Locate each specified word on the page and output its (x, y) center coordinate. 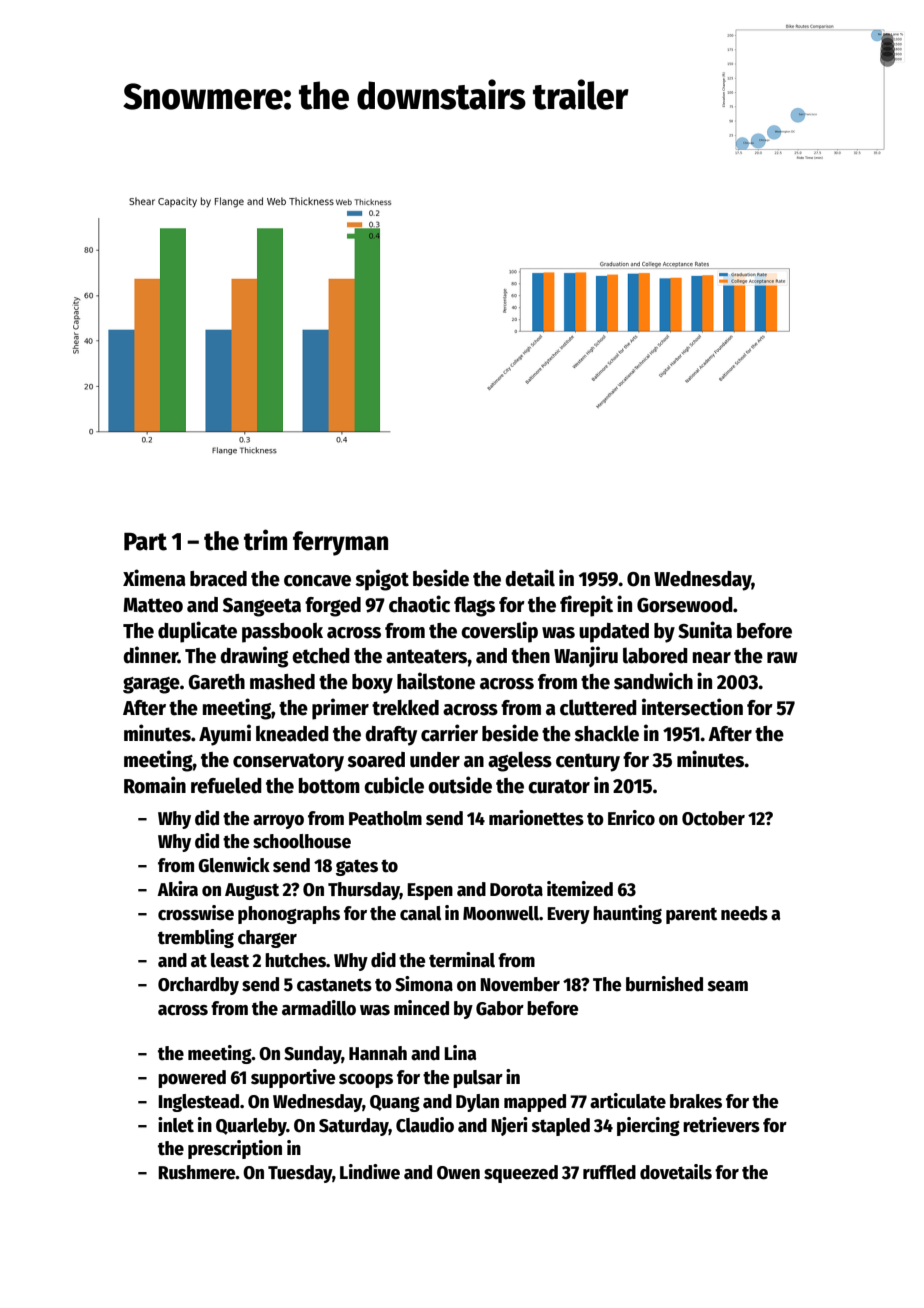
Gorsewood (685, 605)
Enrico (631, 818)
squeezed (521, 1174)
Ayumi (225, 735)
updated (614, 633)
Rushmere (197, 1172)
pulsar (478, 1079)
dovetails (676, 1172)
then (530, 656)
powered (192, 1079)
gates (357, 867)
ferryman (340, 543)
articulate (628, 1101)
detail (530, 578)
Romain (155, 785)
